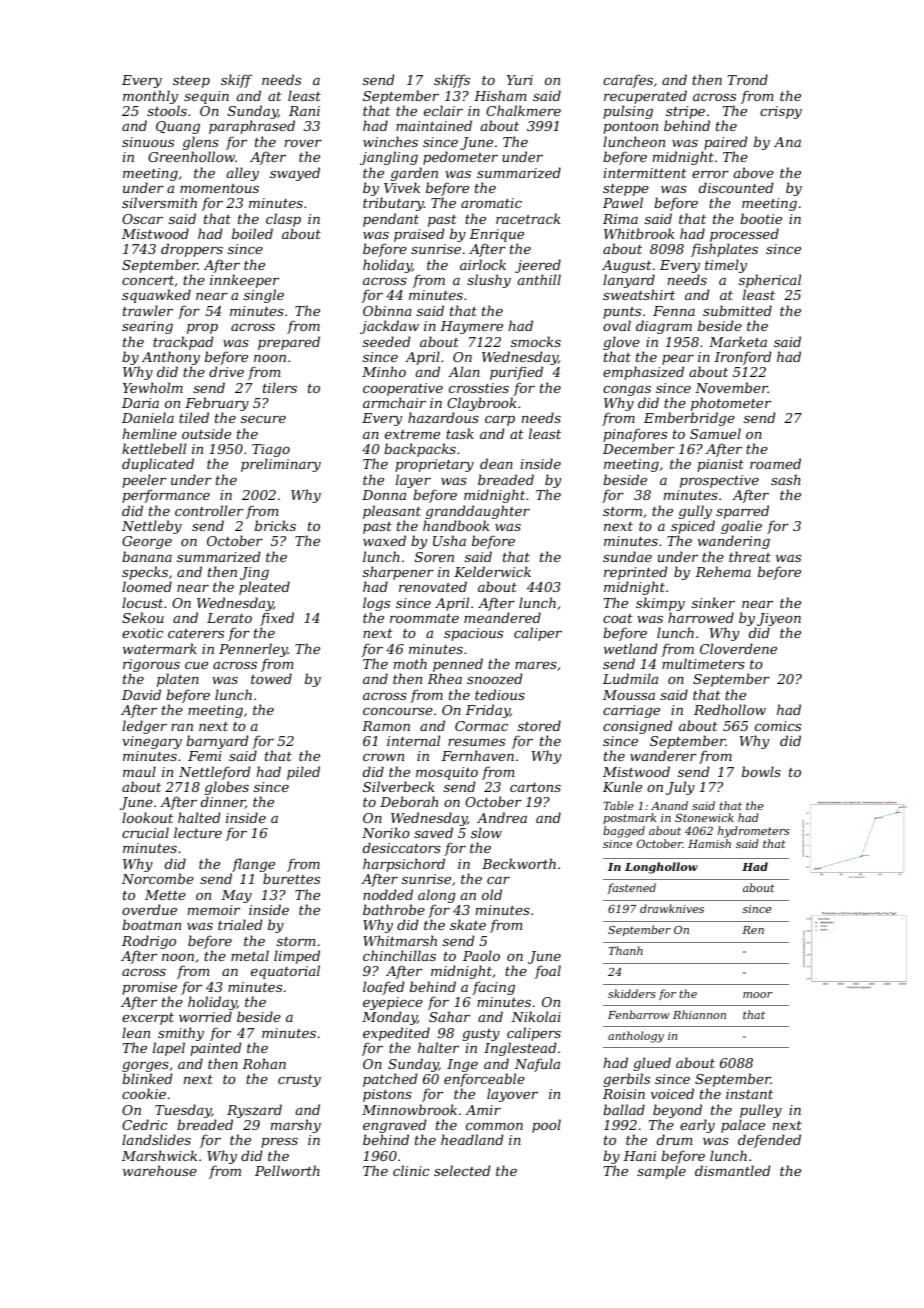 The image size is (924, 1308). What do you see at coordinates (536, 665) in the image?
I see `mares` at bounding box center [536, 665].
